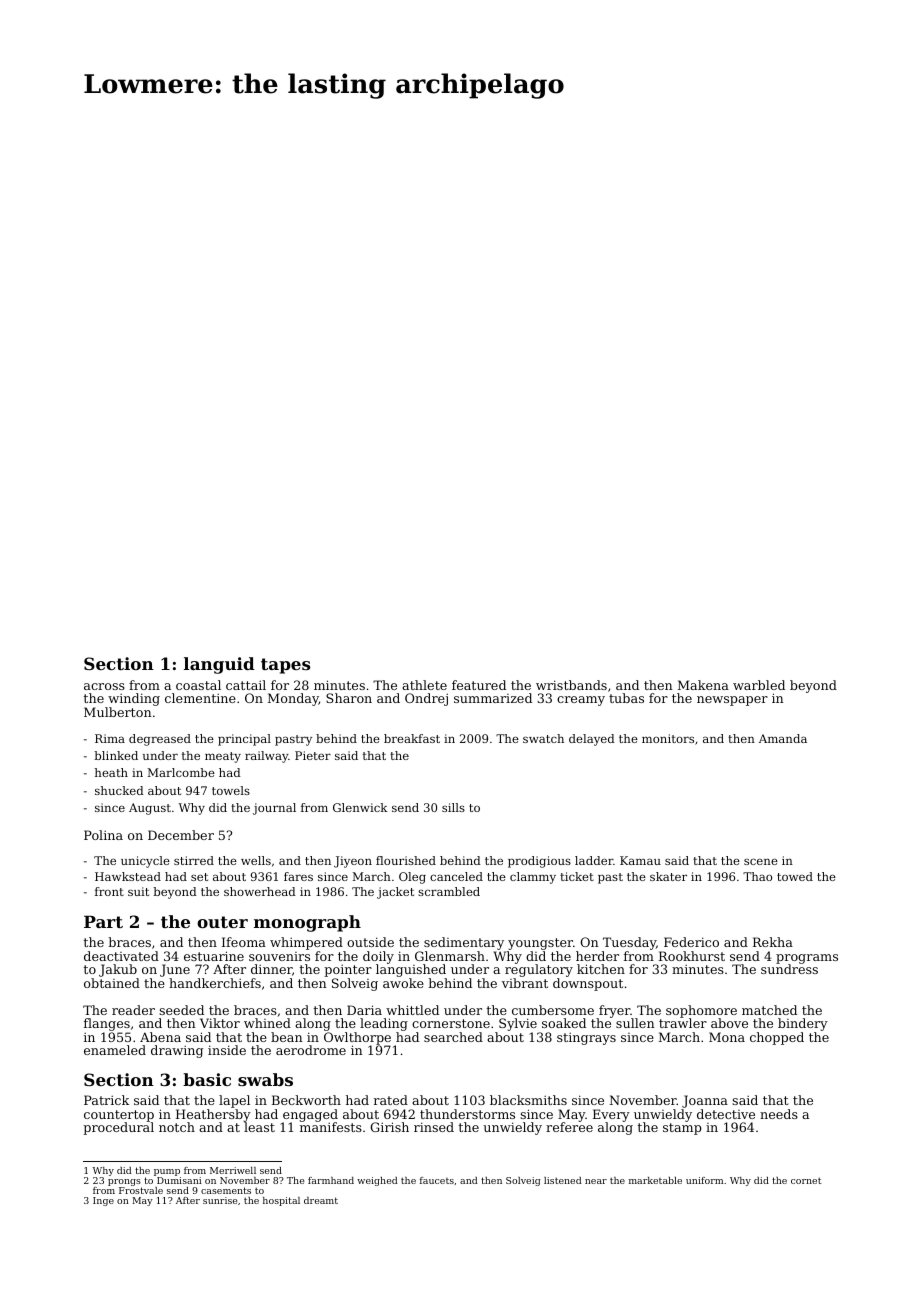  I want to click on languid, so click(219, 665).
